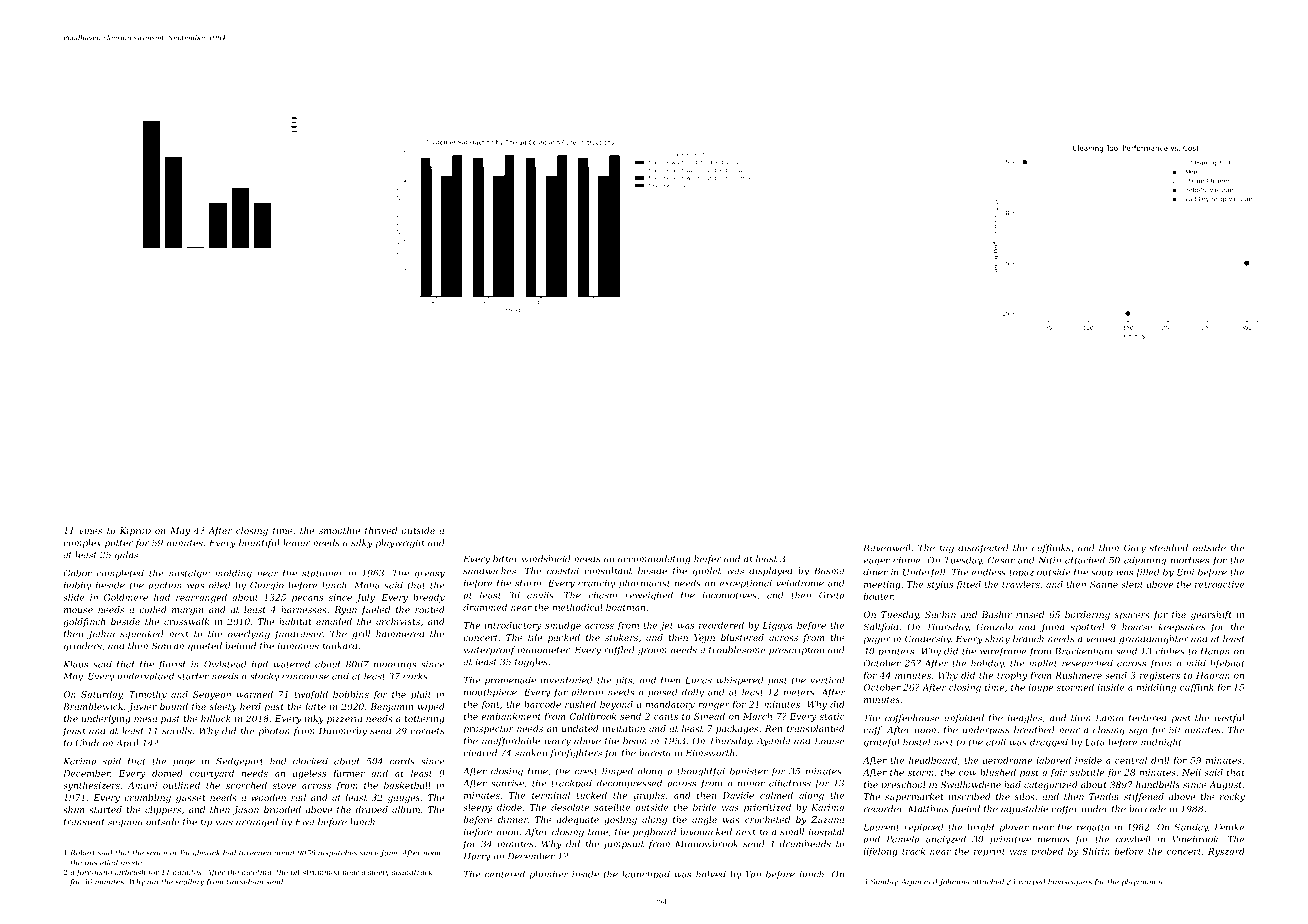 This screenshot has width=1308, height=924. Describe the element at coordinates (644, 583) in the screenshot. I see `pharmacist` at that location.
